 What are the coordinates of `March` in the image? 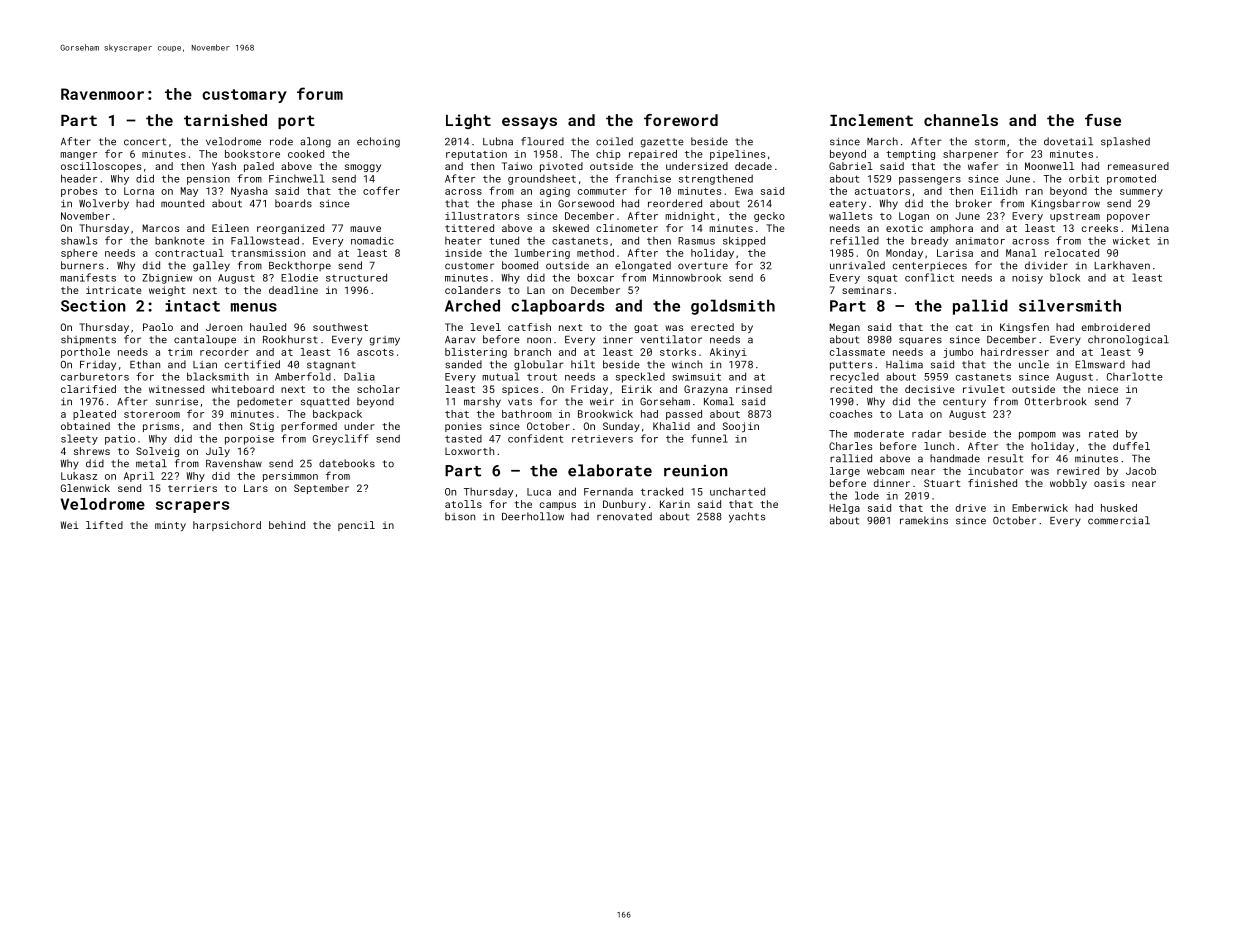 It's located at (882, 141).
